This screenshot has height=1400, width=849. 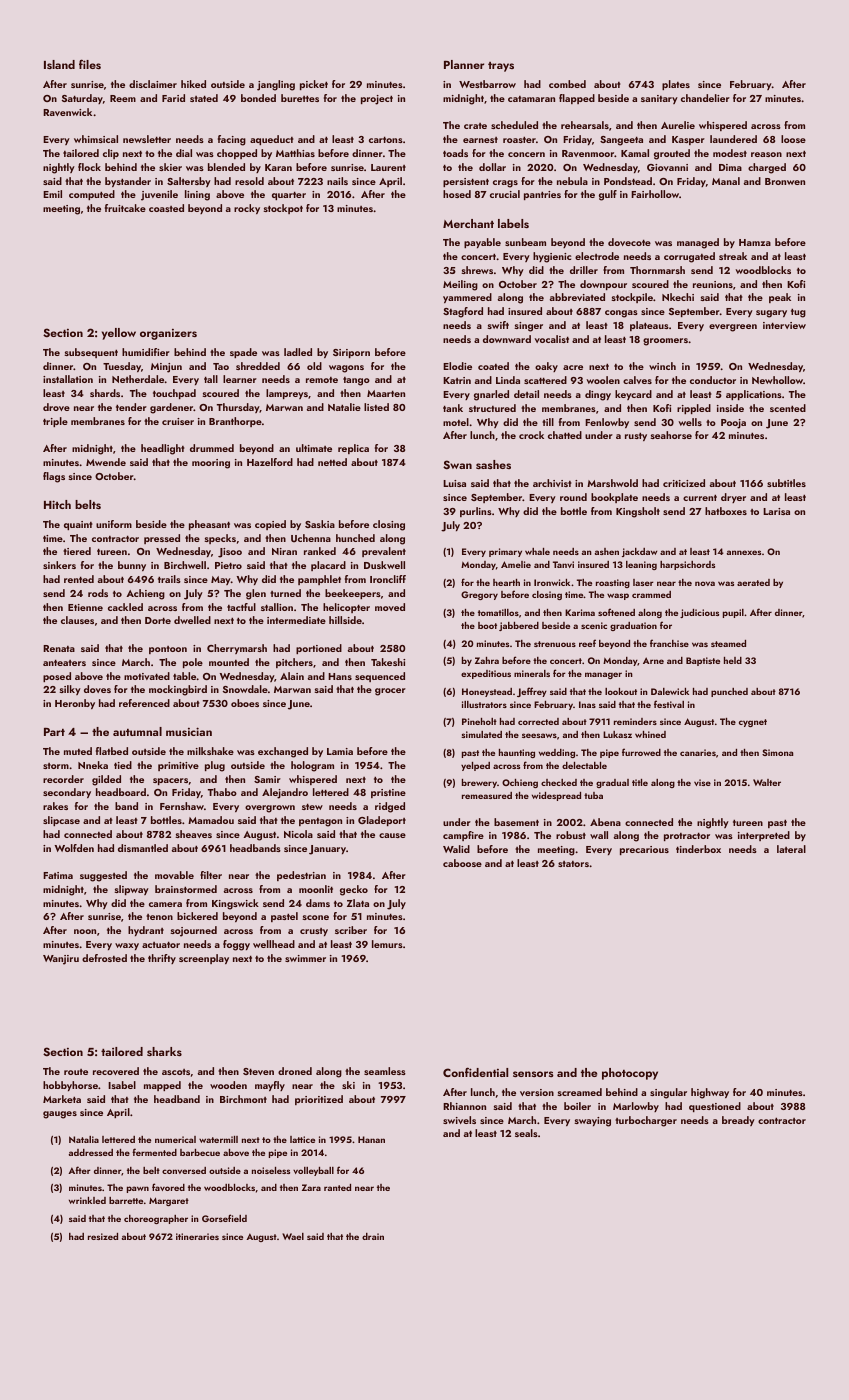 I want to click on addressed, so click(x=91, y=1152).
